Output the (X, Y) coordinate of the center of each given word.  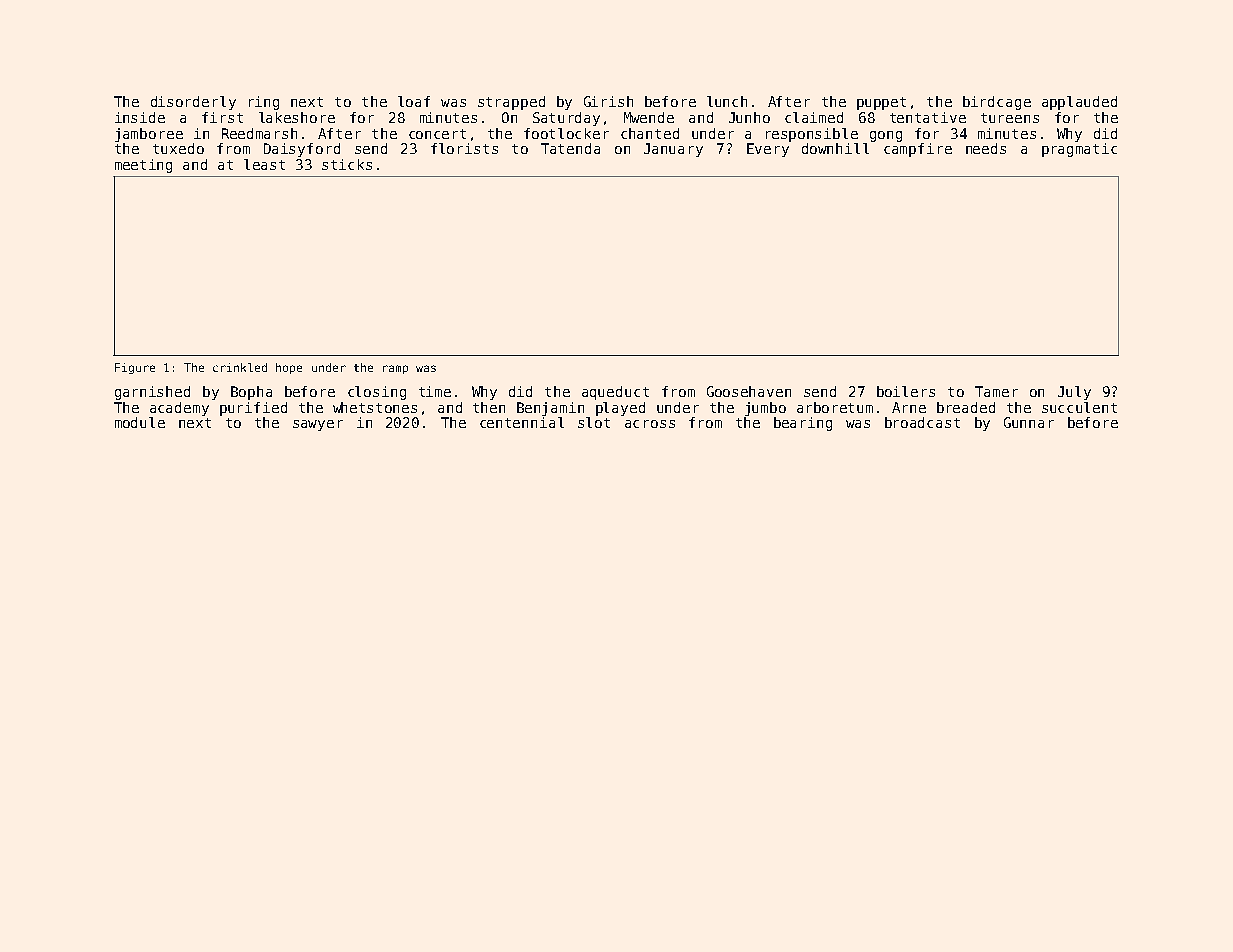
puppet (881, 103)
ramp (395, 369)
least (264, 164)
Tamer (996, 391)
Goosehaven (749, 391)
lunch (727, 101)
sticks (347, 164)
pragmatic (1079, 150)
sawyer (318, 425)
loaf (414, 101)
